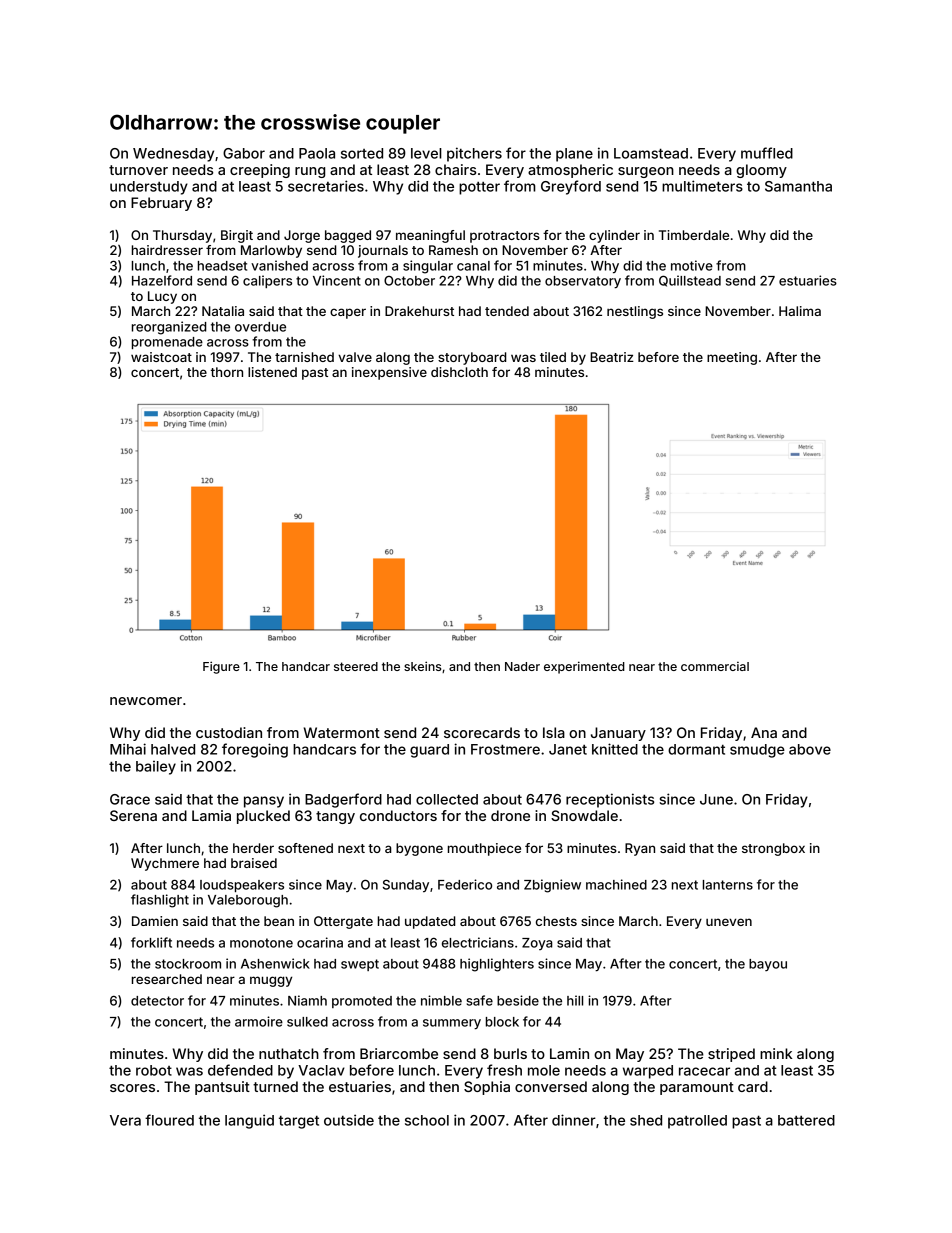 Image resolution: width=952 pixels, height=1233 pixels. What do you see at coordinates (487, 1088) in the document?
I see `Sophia` at bounding box center [487, 1088].
